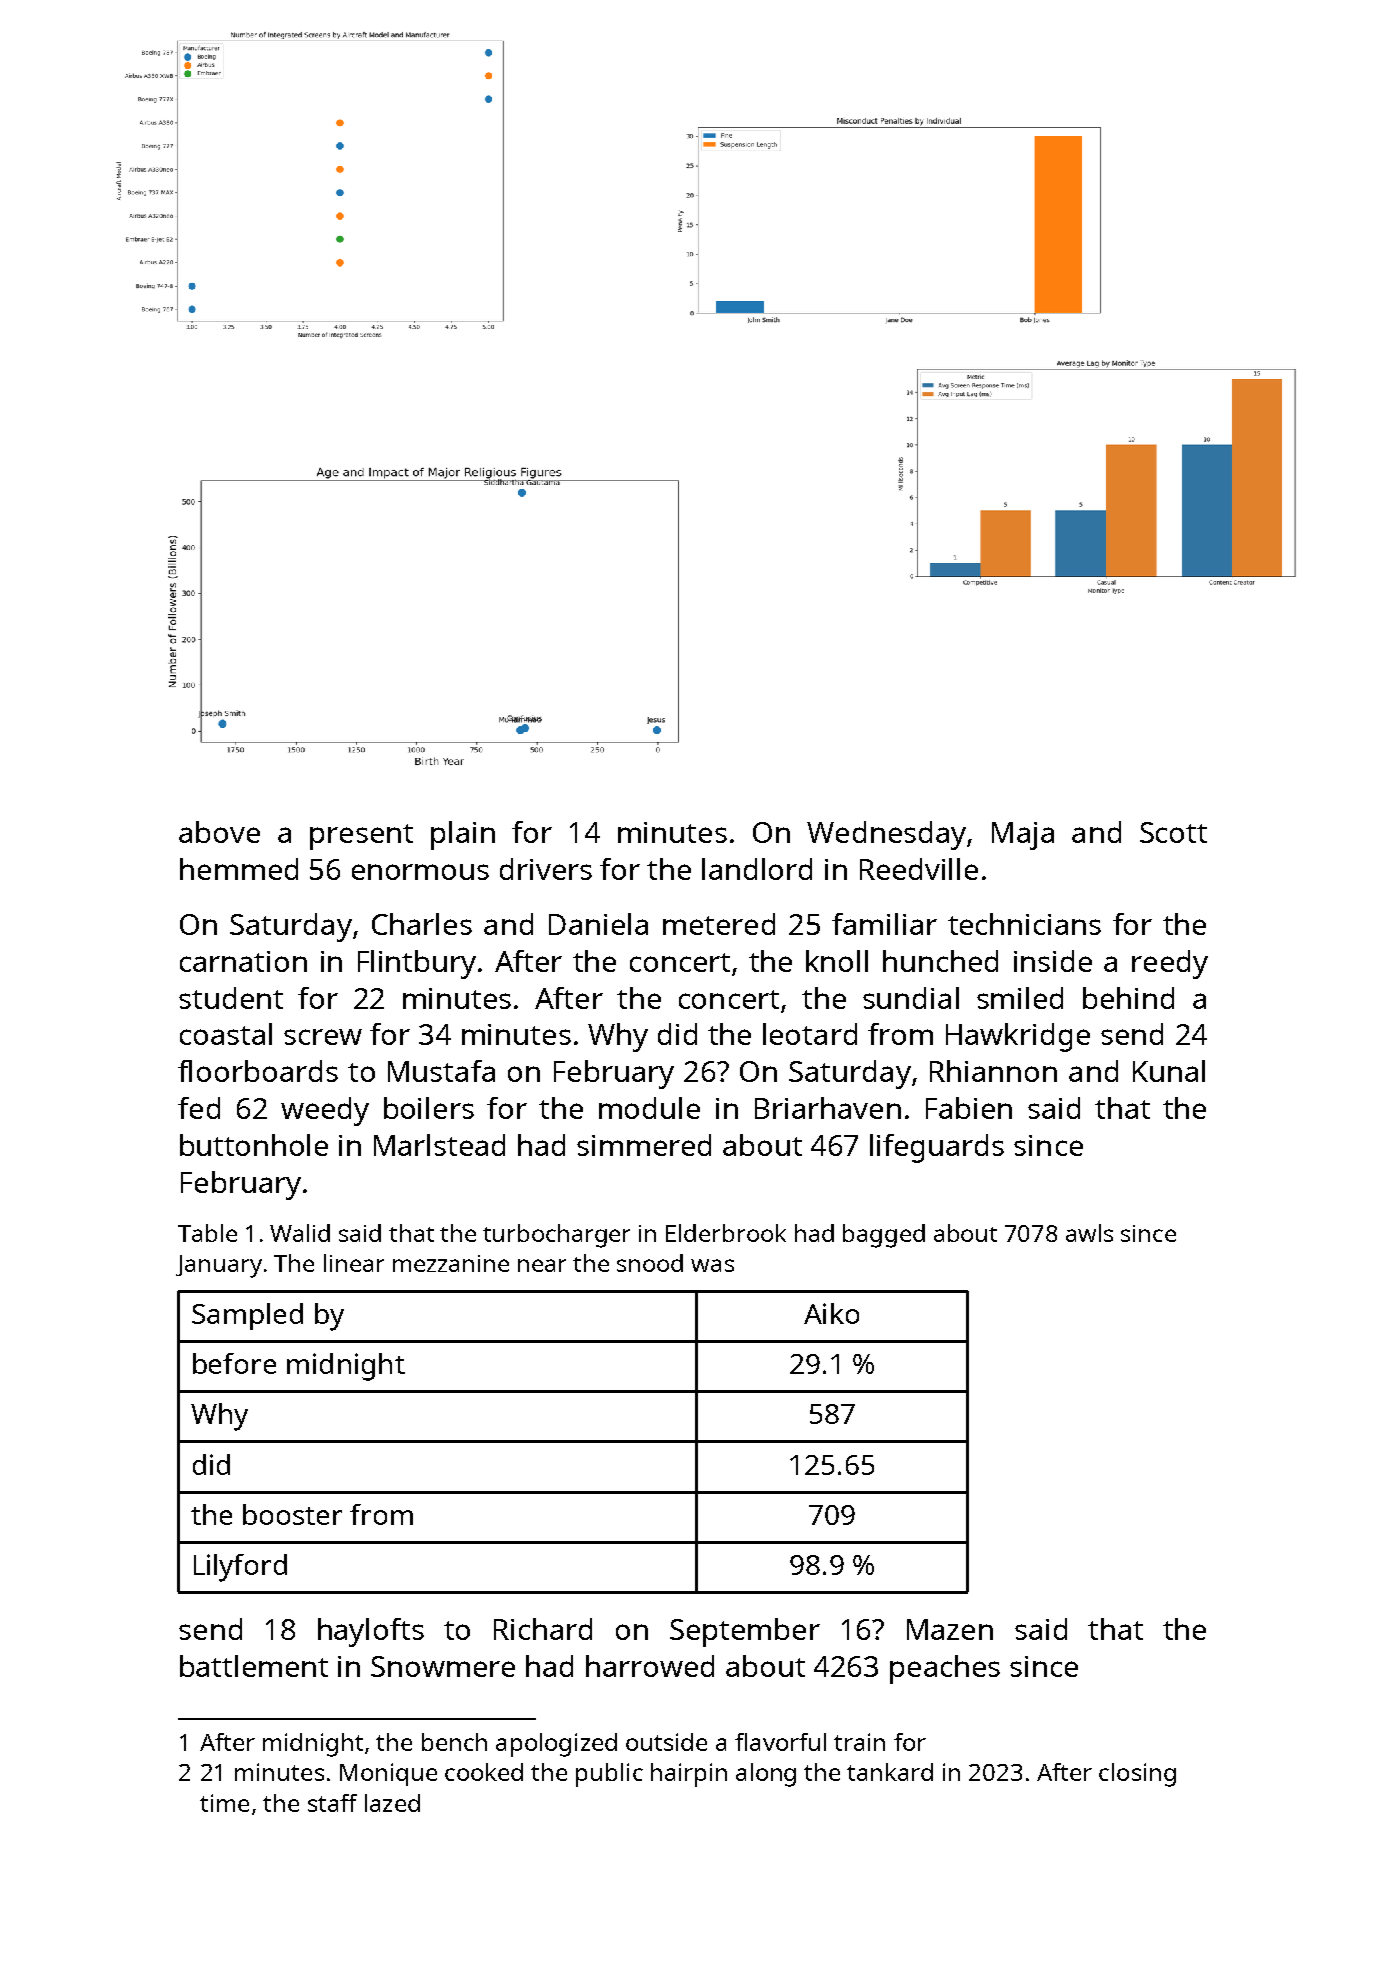  I want to click on bagged, so click(884, 1236).
